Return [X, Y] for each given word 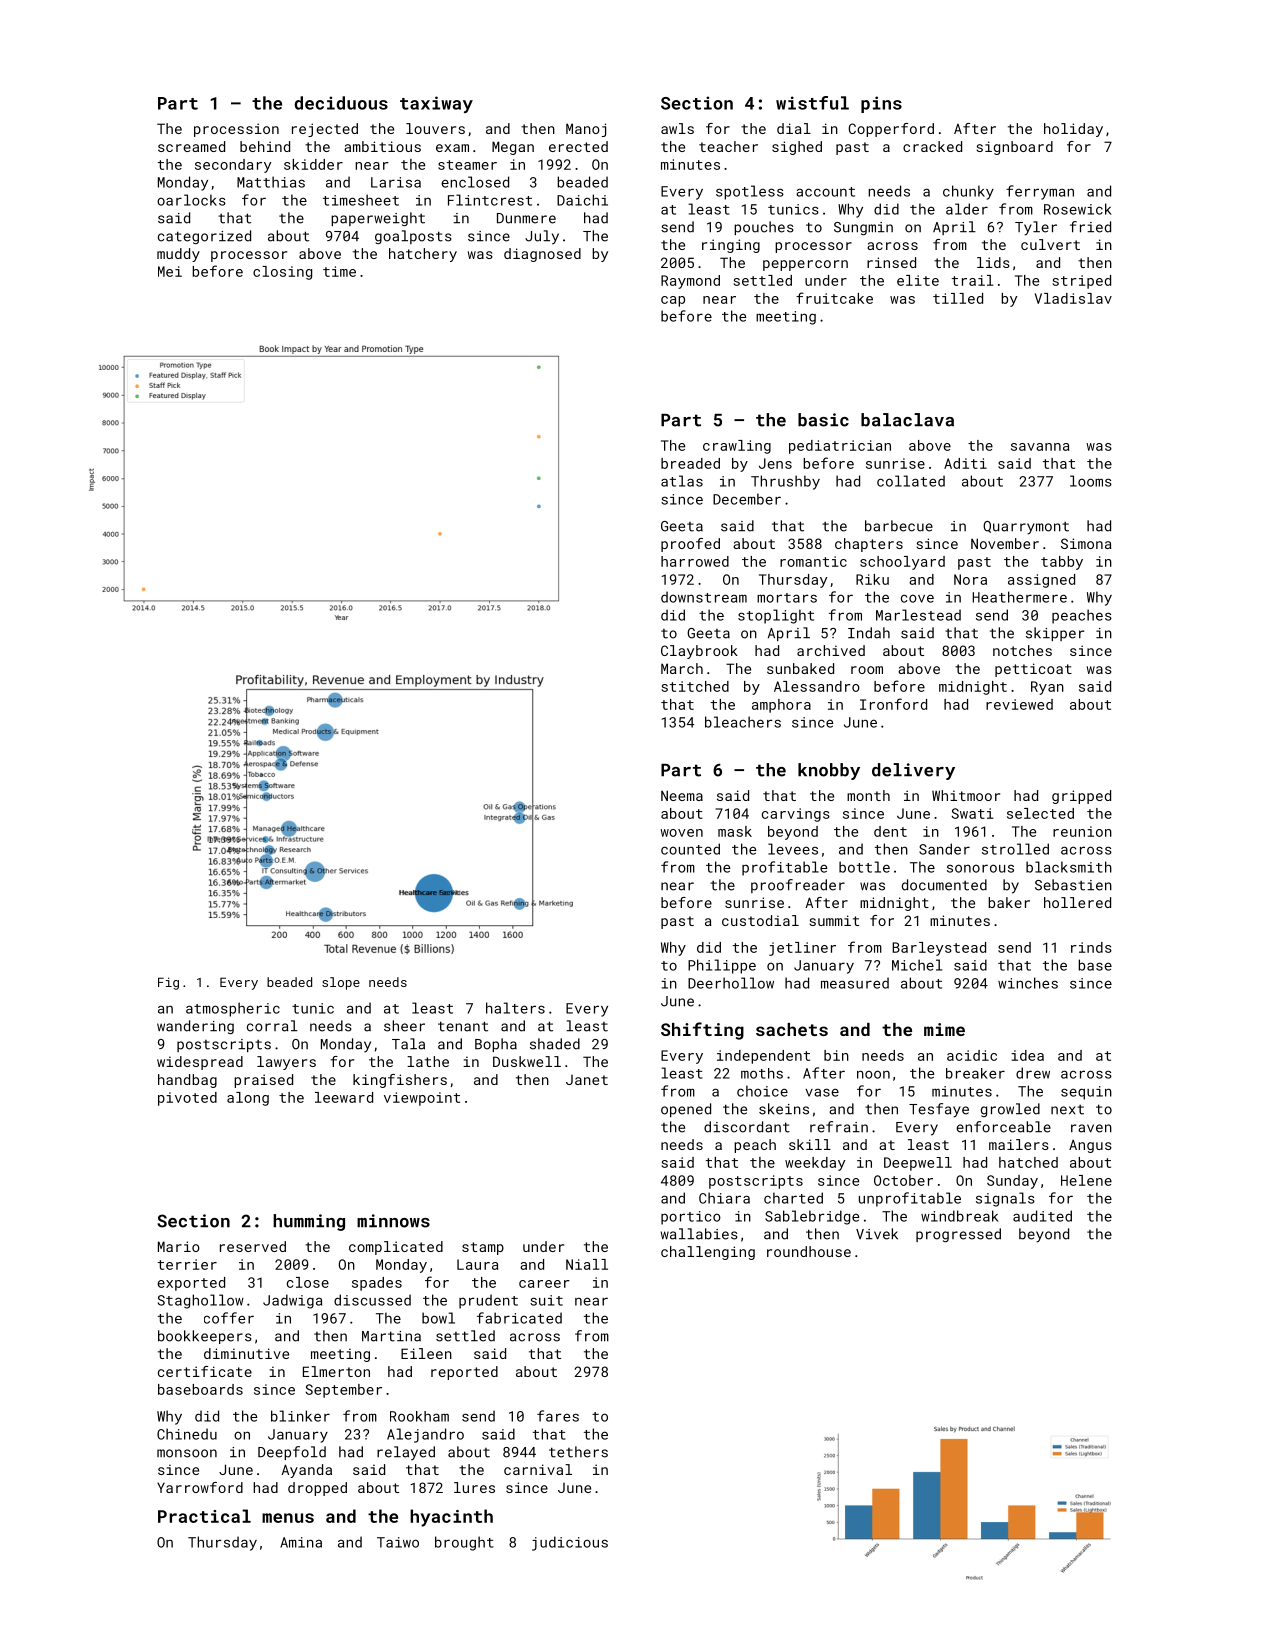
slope [341, 983]
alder [967, 209]
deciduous [341, 103]
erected [578, 146]
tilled [958, 298]
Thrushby [785, 482]
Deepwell [918, 1164]
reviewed [1019, 704]
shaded [555, 1044]
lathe [428, 1061]
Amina [301, 1542]
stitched [695, 686]
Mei [170, 271]
